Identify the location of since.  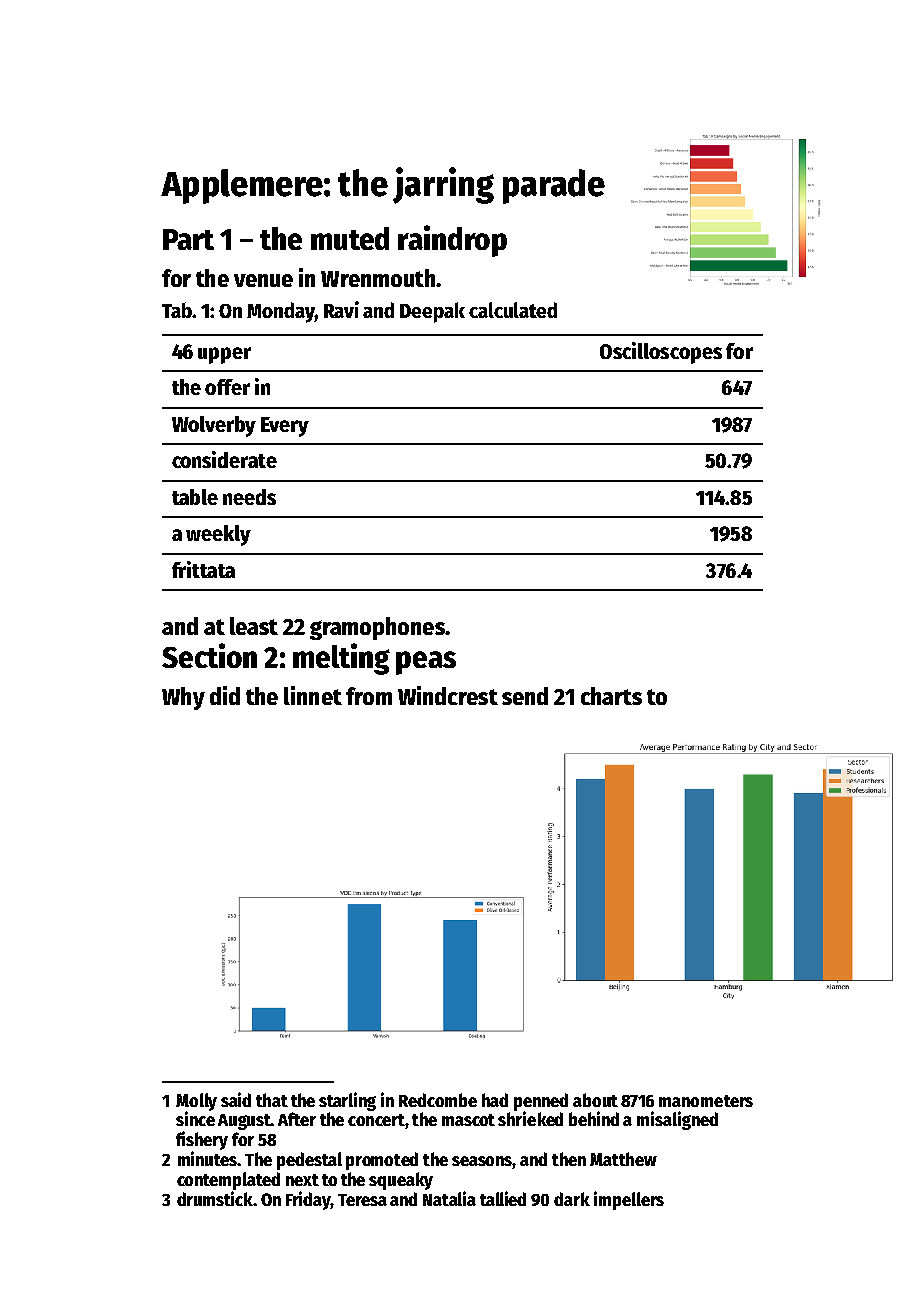
(195, 1118).
